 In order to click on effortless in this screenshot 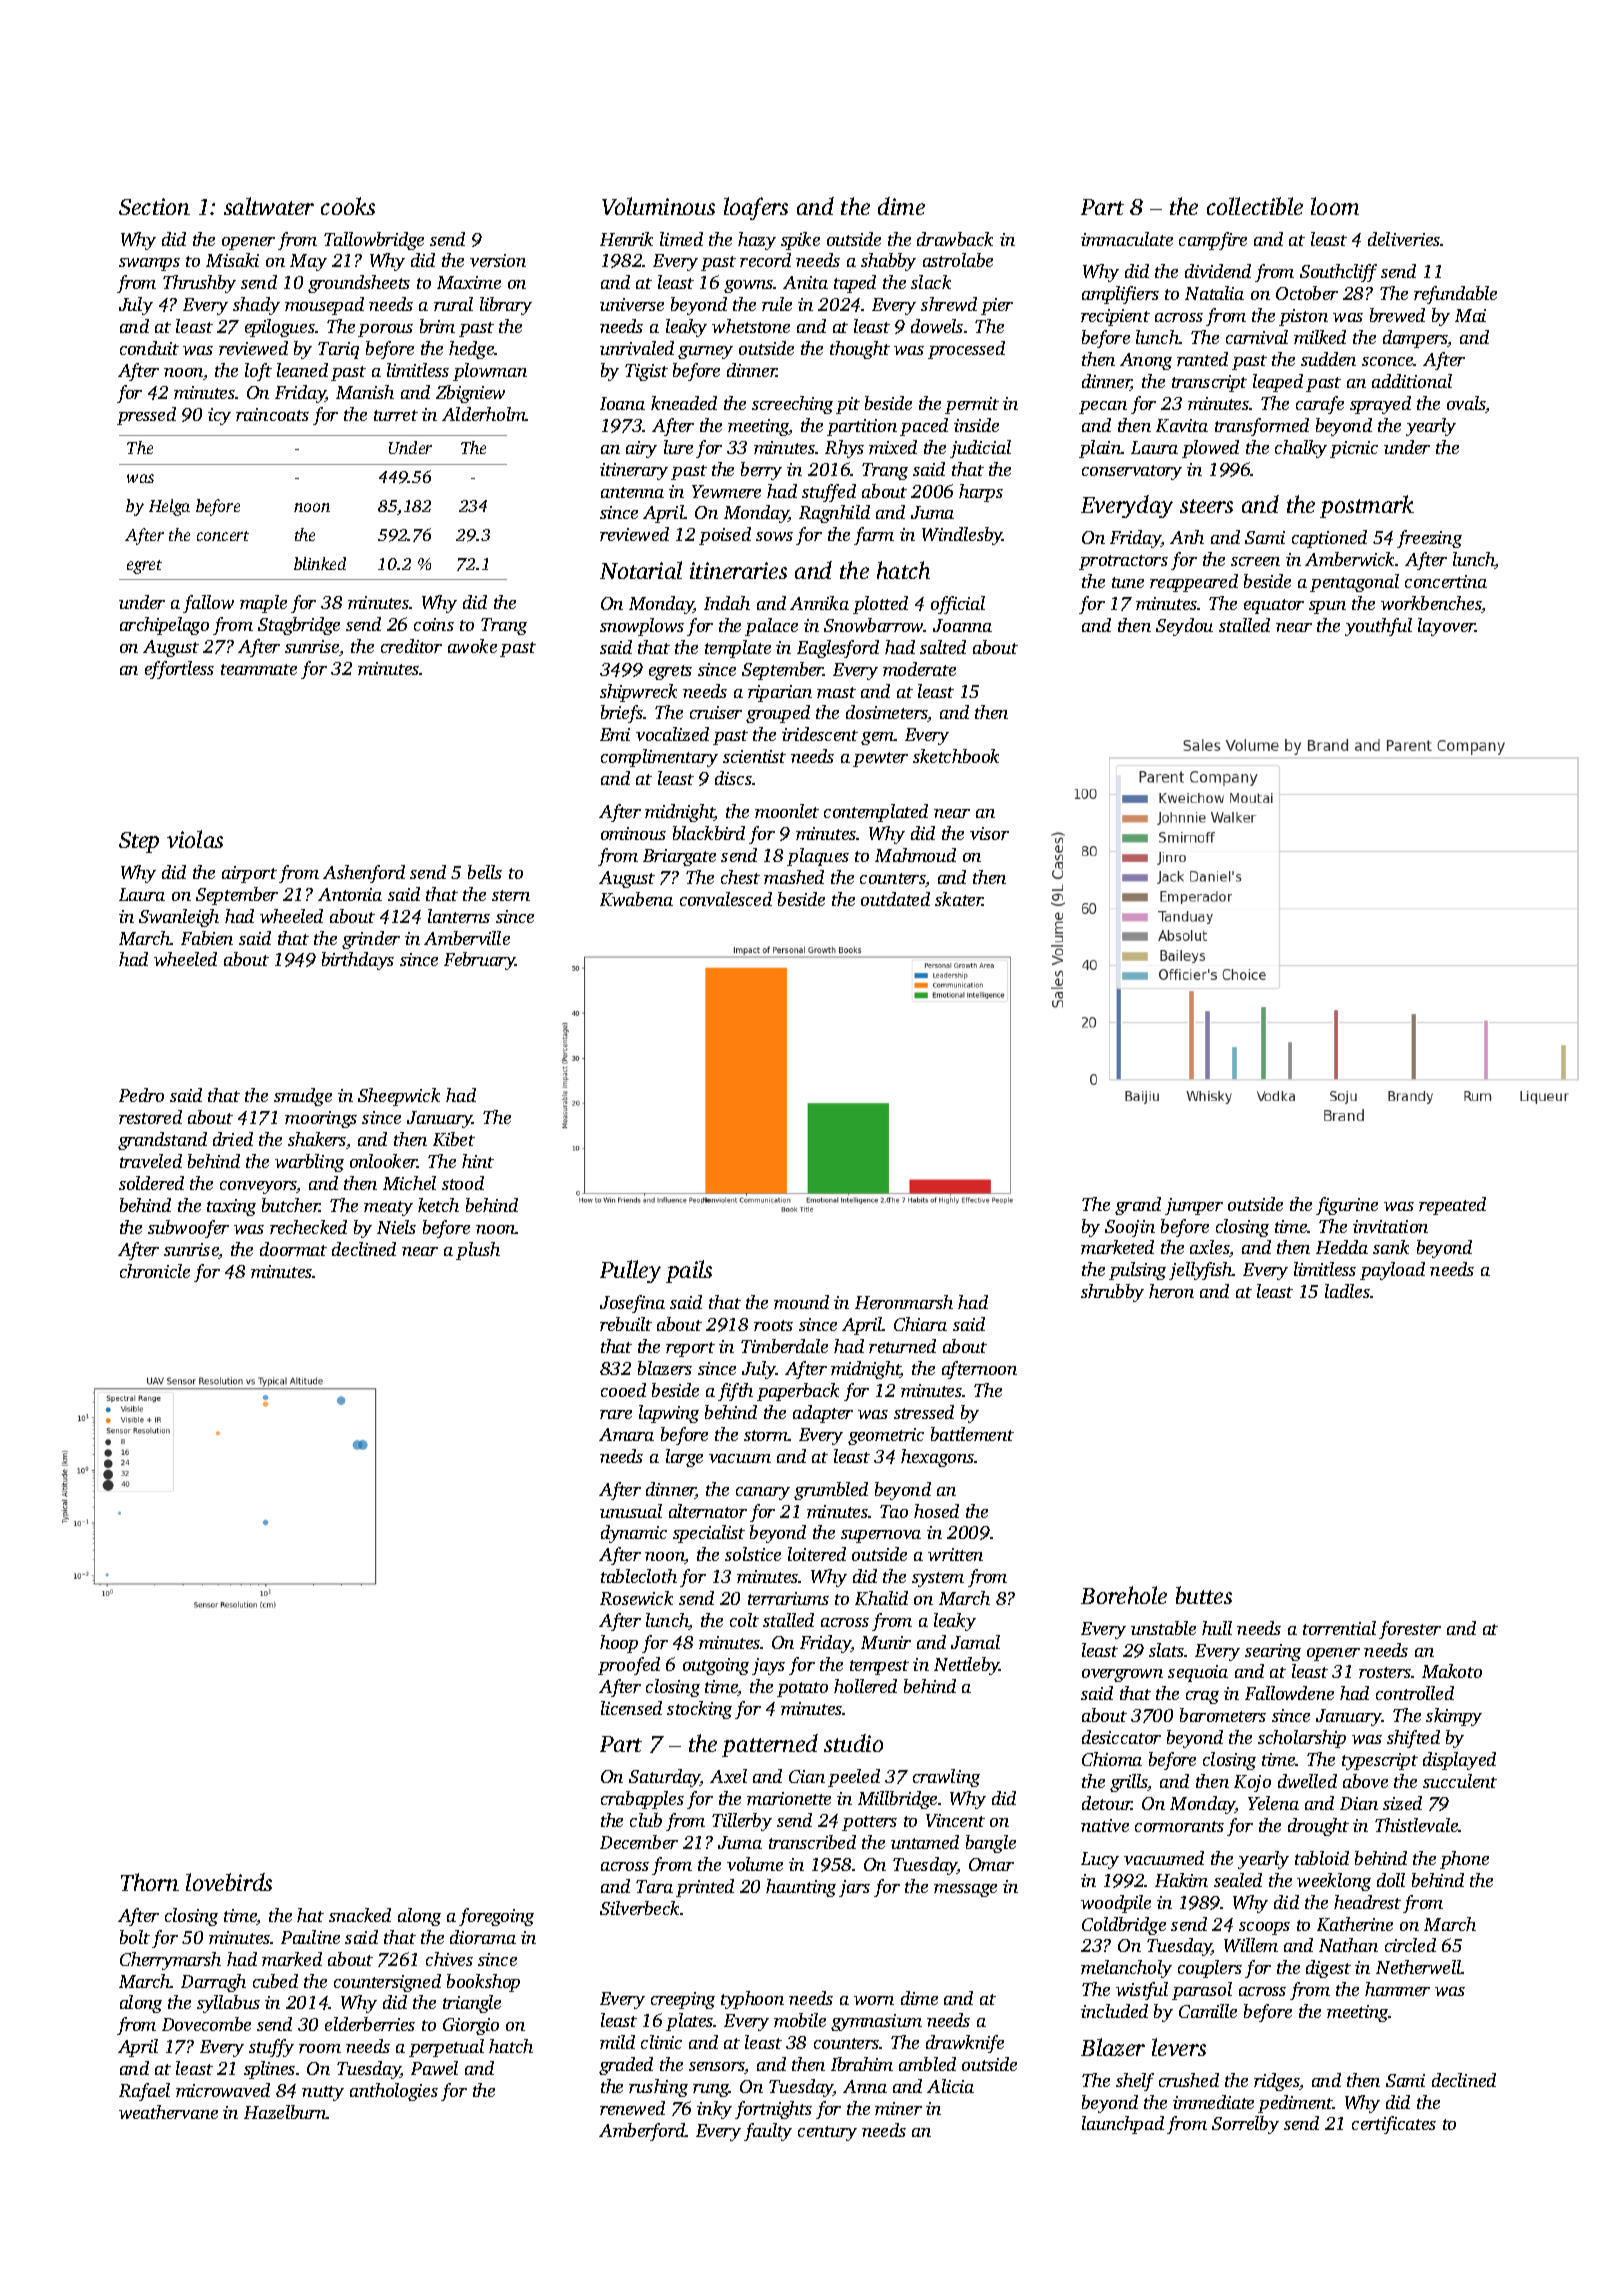, I will do `click(179, 670)`.
